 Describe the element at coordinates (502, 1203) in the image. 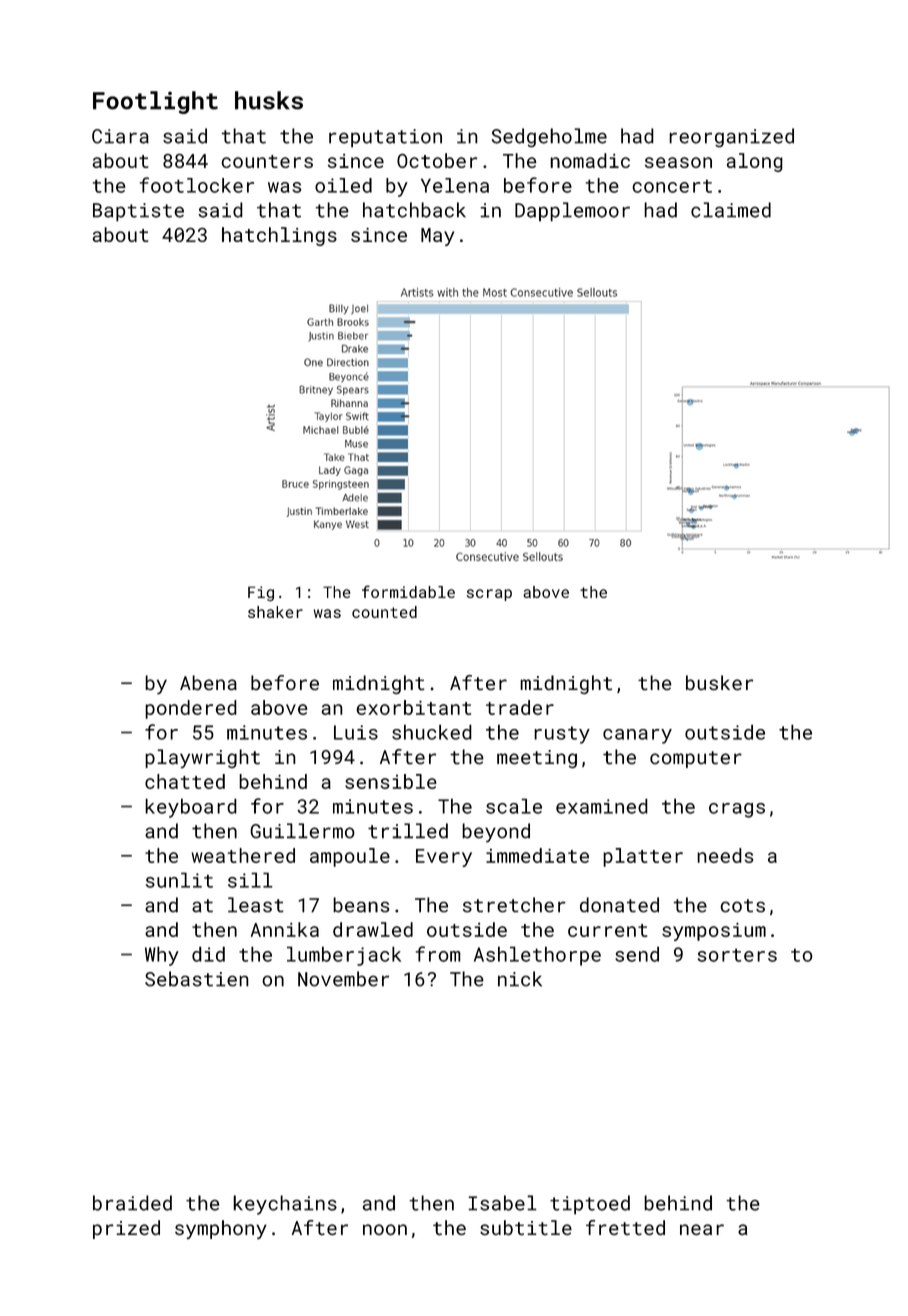

I see `Isabel` at that location.
